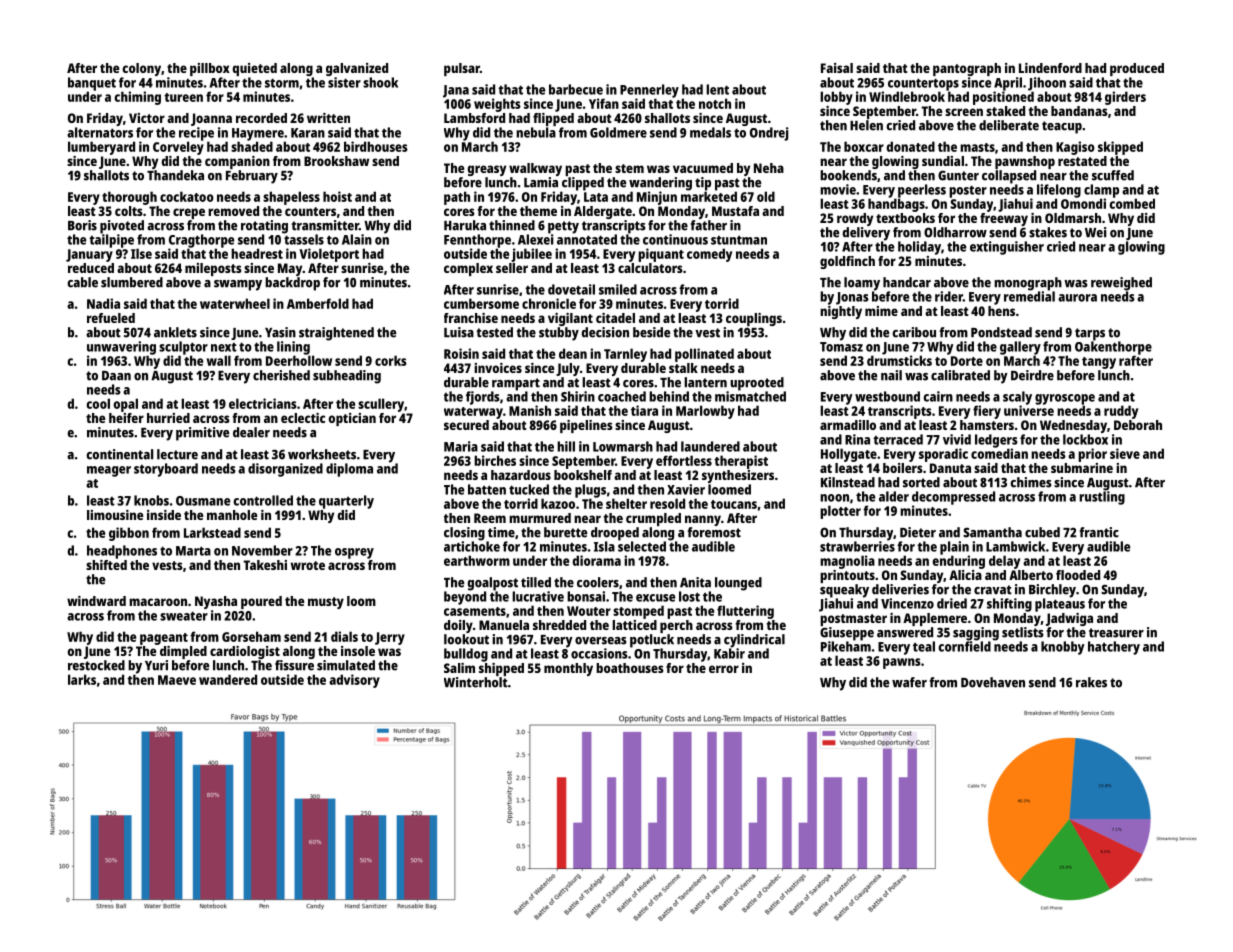 The height and width of the document is (952, 1233). What do you see at coordinates (109, 471) in the document?
I see `meager` at bounding box center [109, 471].
